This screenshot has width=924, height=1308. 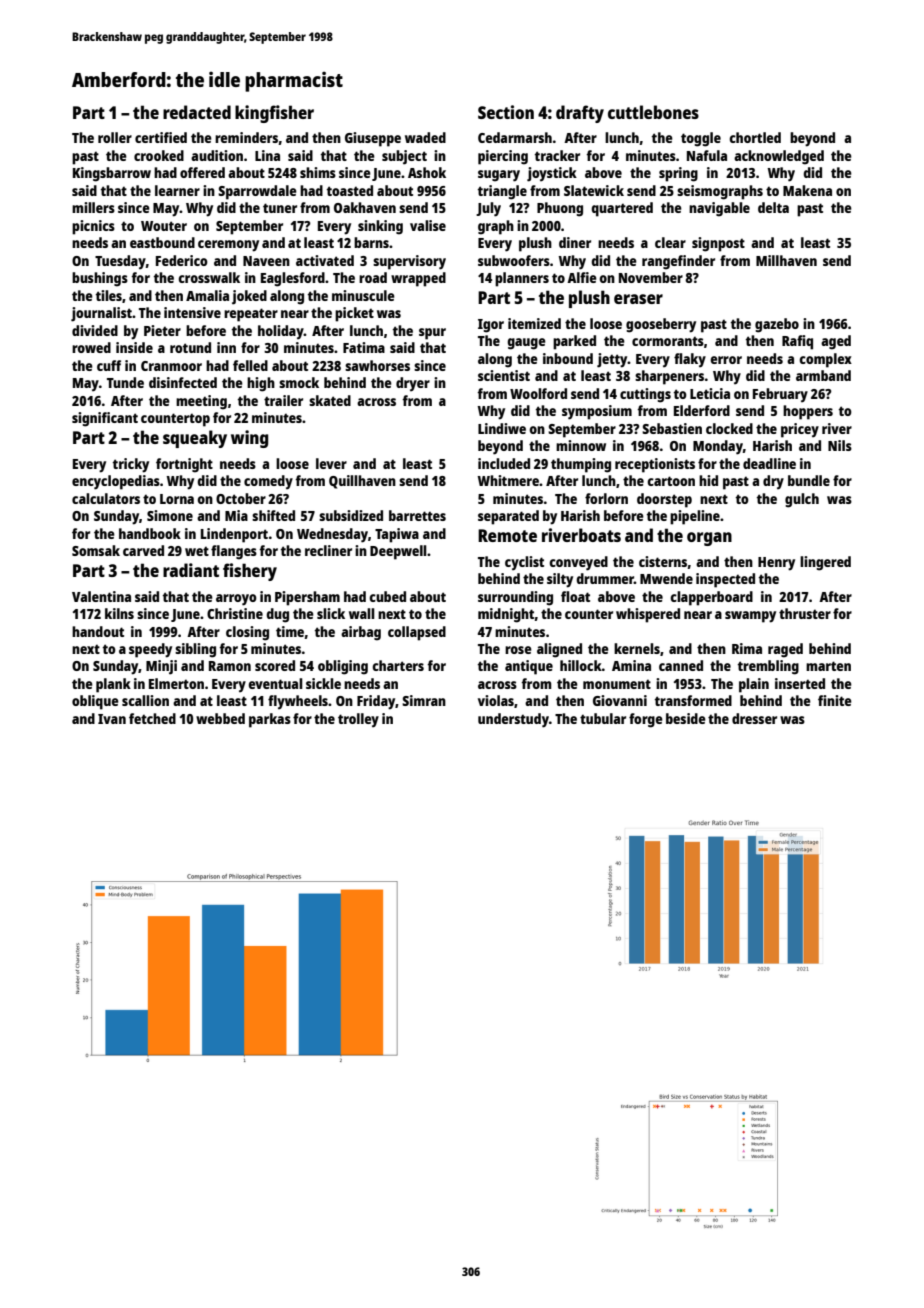 I want to click on spur, so click(x=432, y=334).
